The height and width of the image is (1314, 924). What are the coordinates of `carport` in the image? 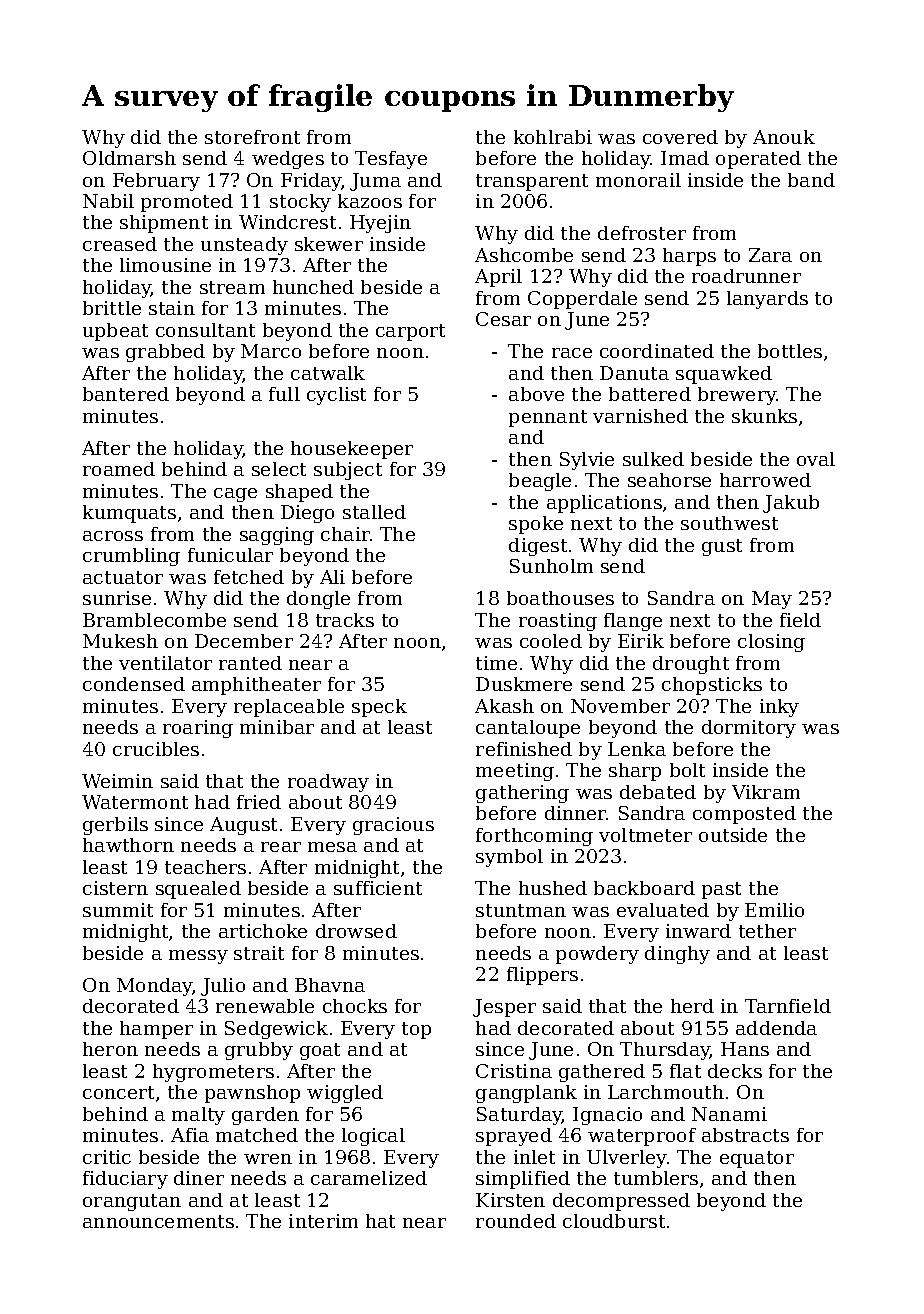 It's located at (410, 332).
